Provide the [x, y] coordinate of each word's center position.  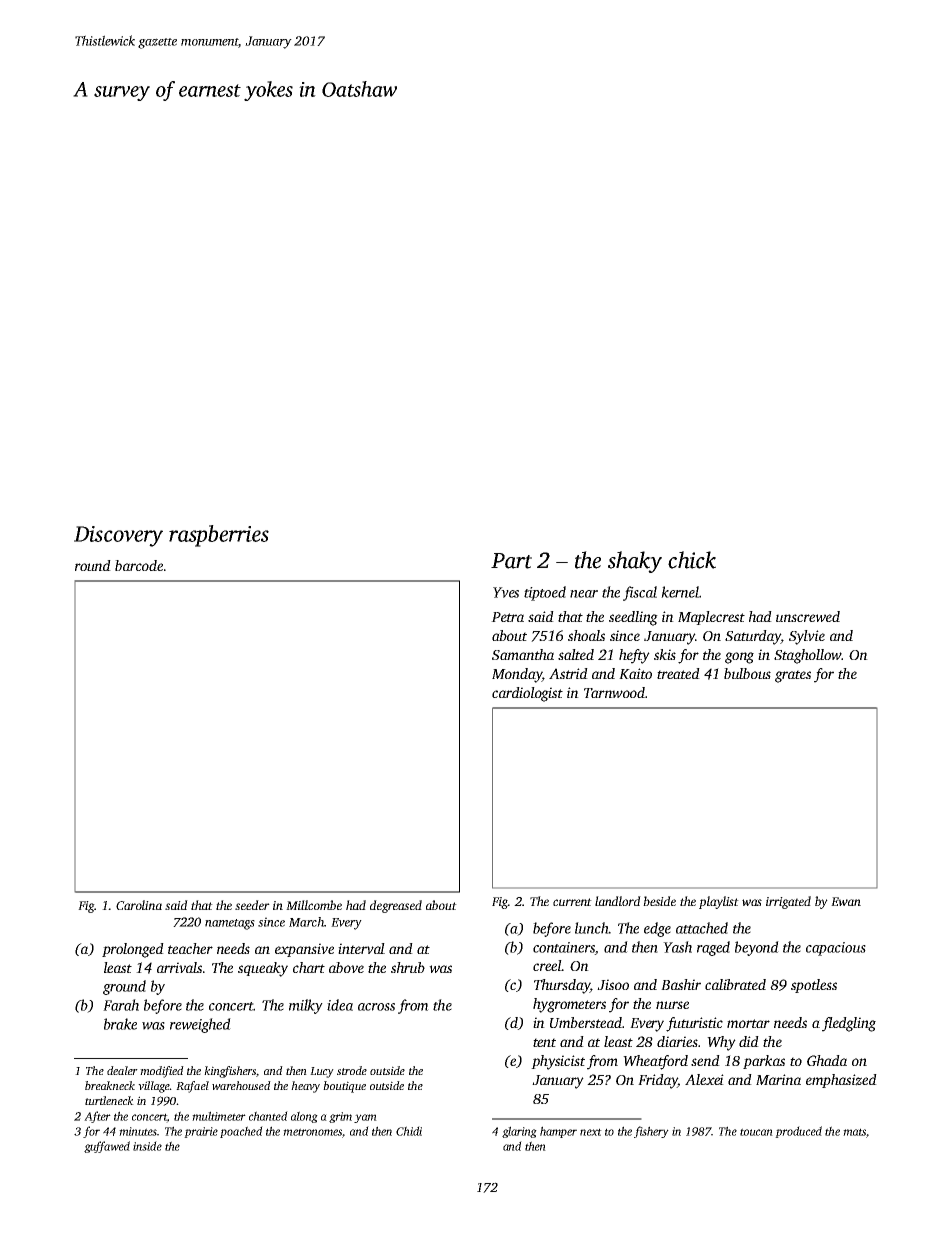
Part [511, 561]
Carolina [139, 905]
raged [713, 948]
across [376, 1007]
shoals [586, 635]
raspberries [219, 536]
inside [147, 1146]
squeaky [263, 969]
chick [692, 560]
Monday [517, 675]
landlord [618, 901]
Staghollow [807, 656]
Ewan [846, 901]
